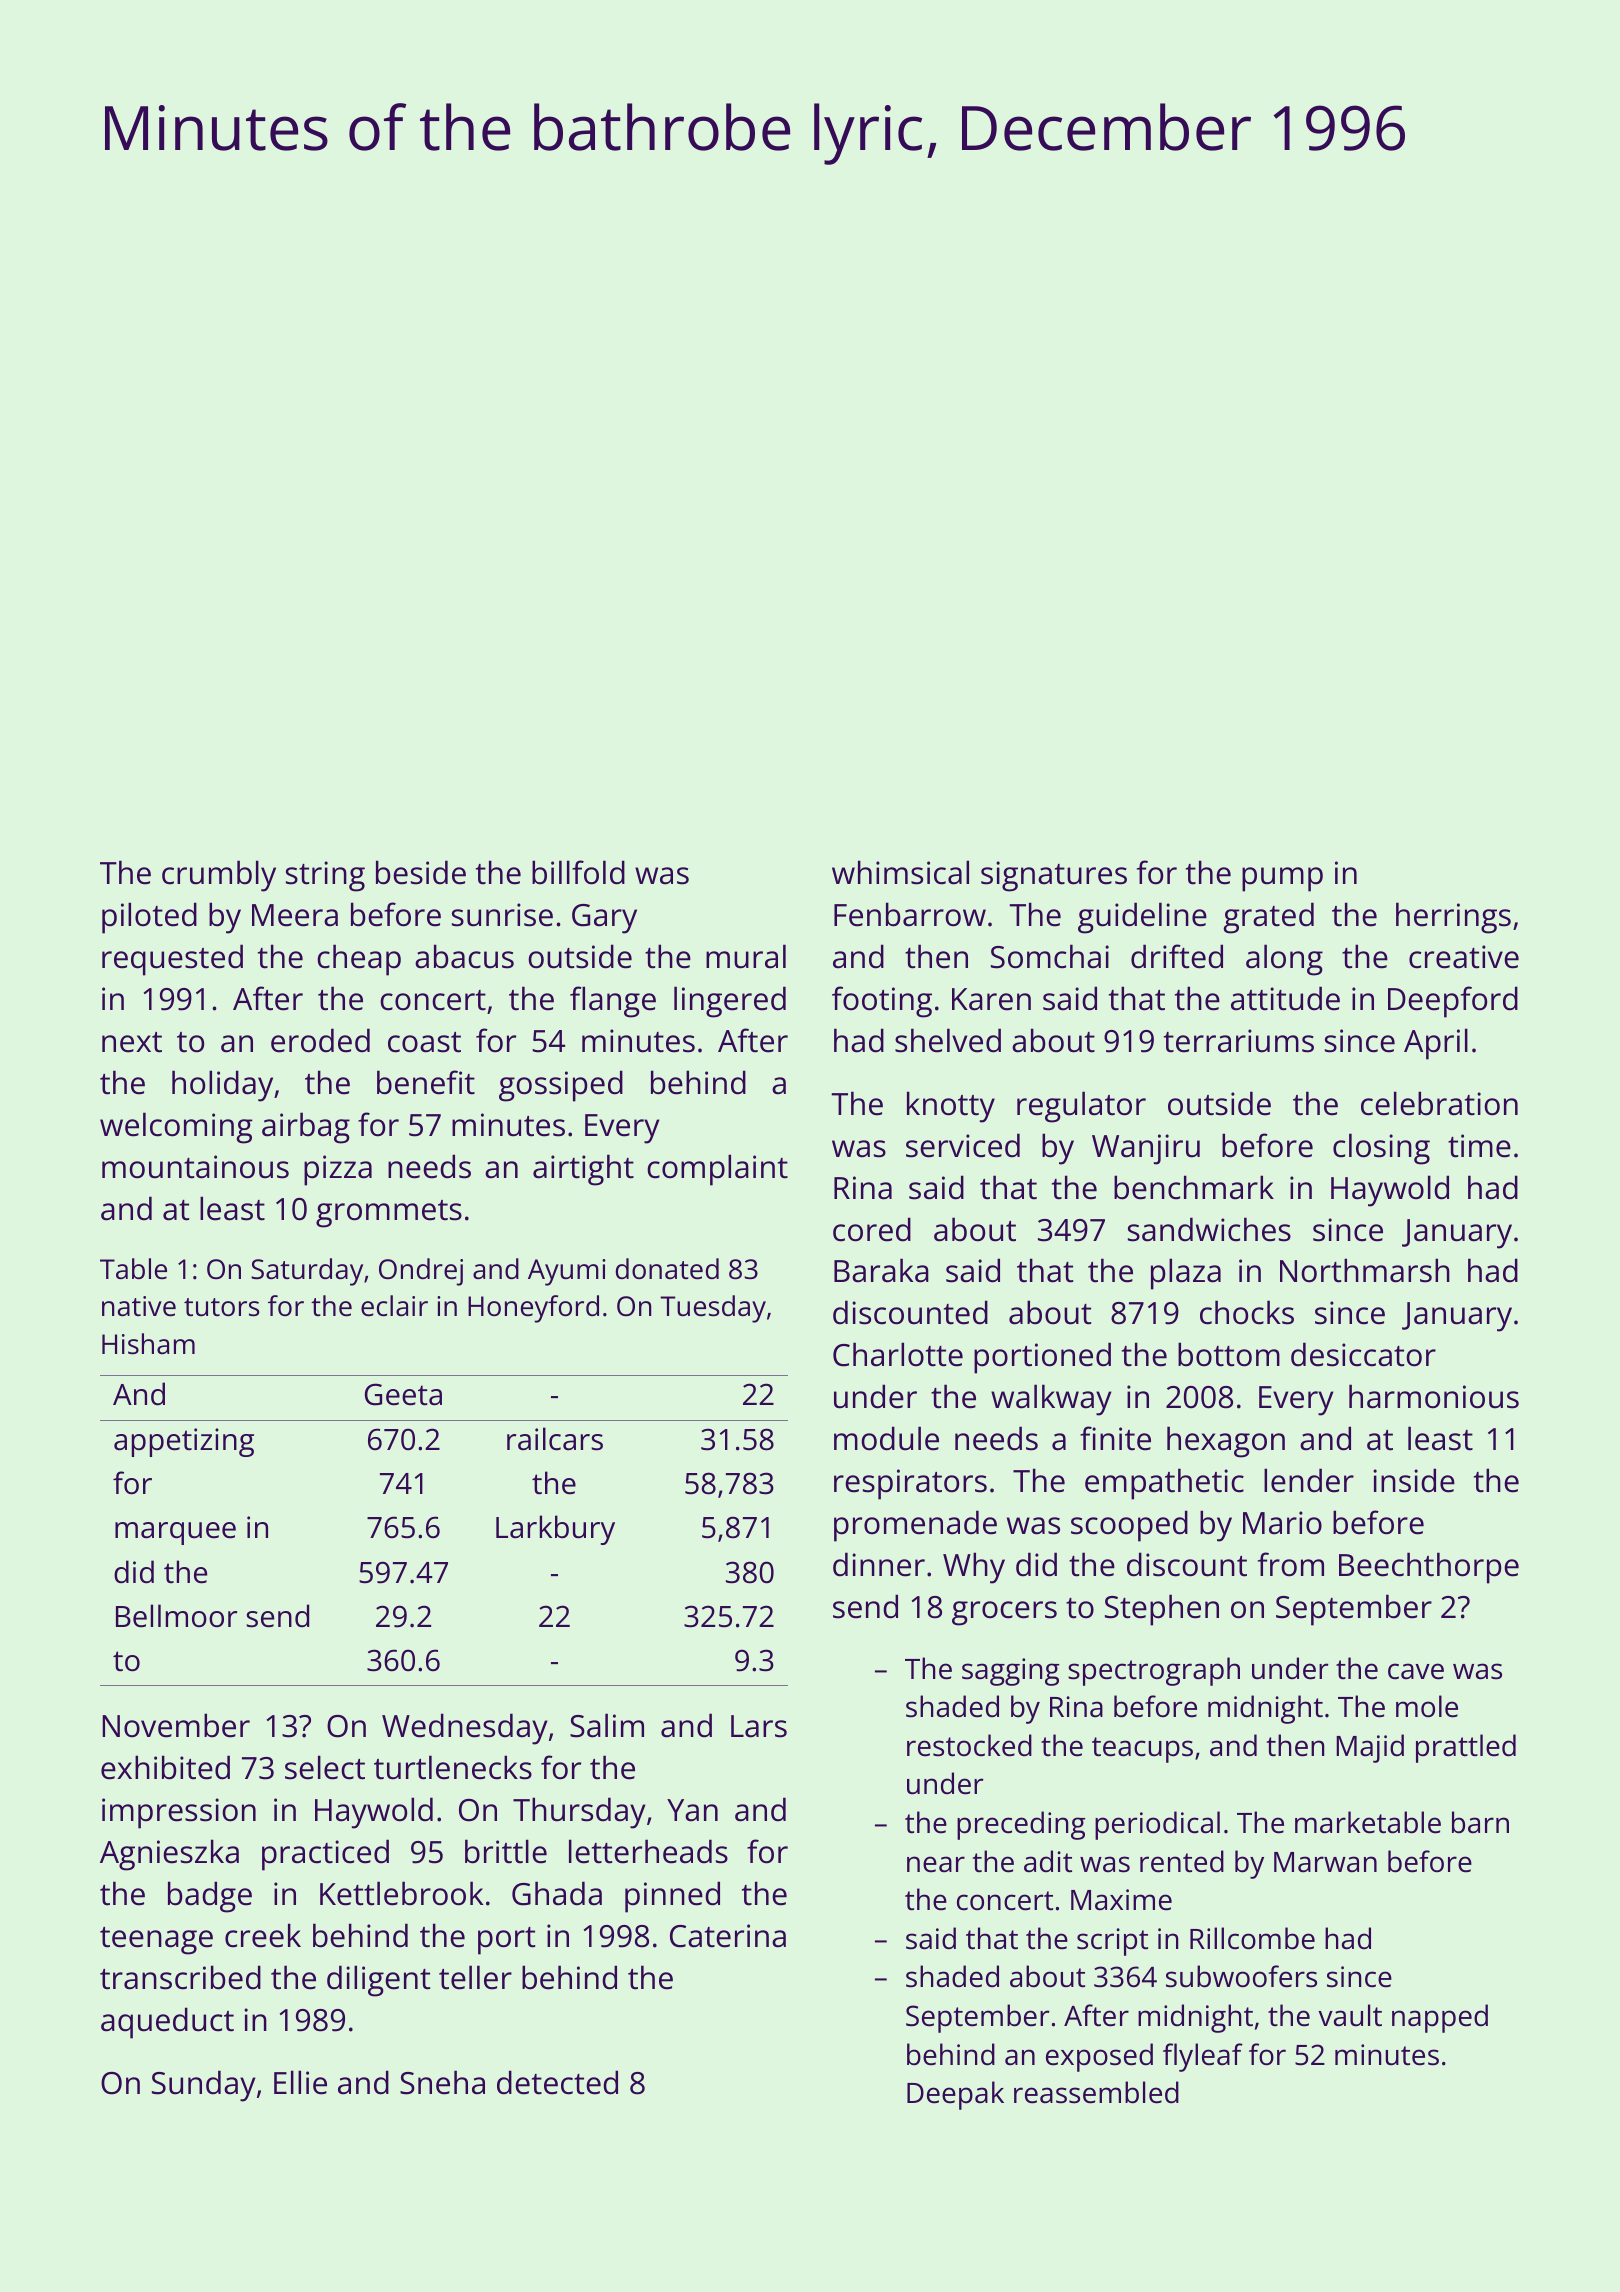 This document has width=1620, height=2292. I want to click on mountainous, so click(195, 1167).
